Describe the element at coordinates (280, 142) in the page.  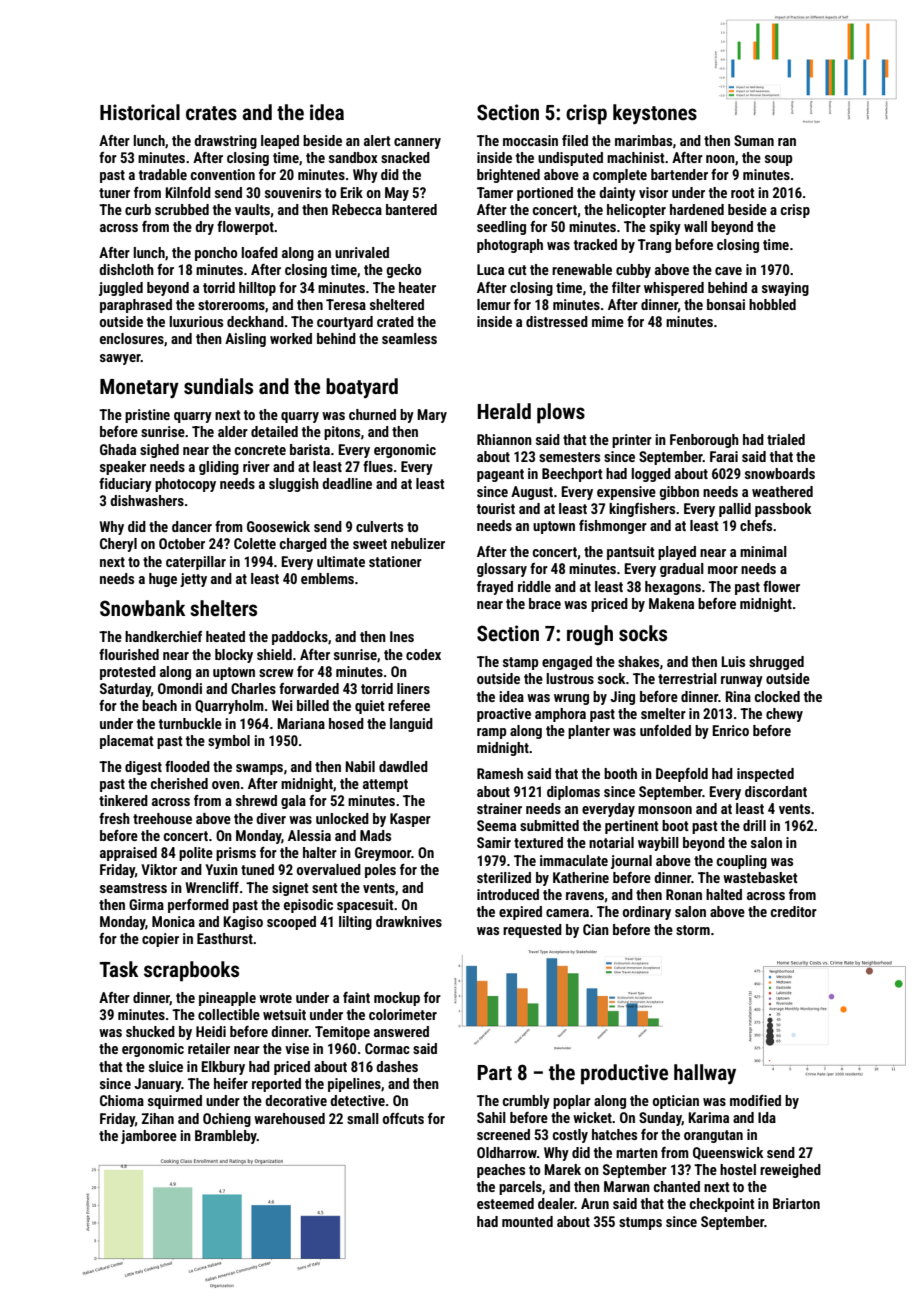
I see `leaped` at that location.
